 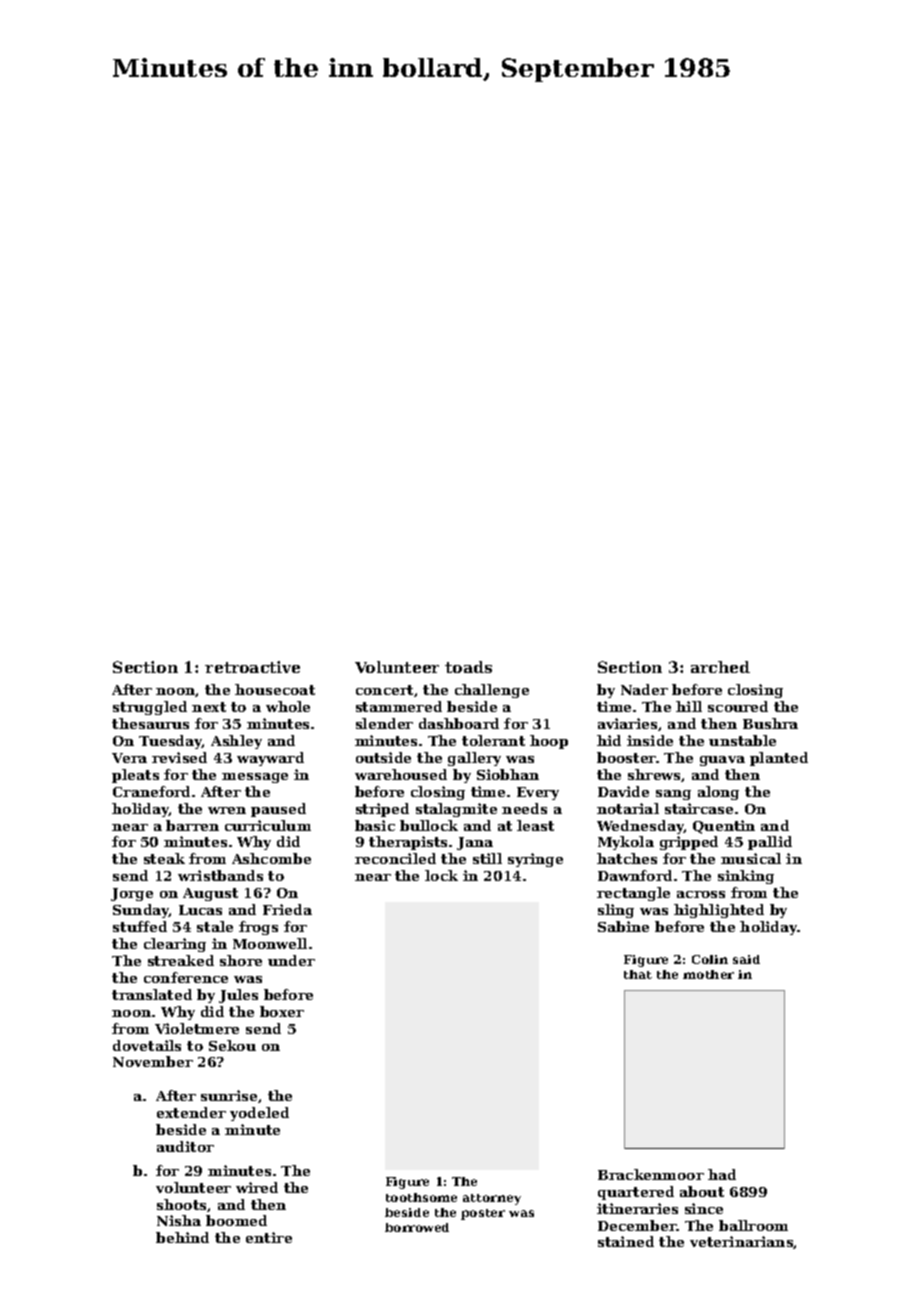 What do you see at coordinates (720, 667) in the screenshot?
I see `arched` at bounding box center [720, 667].
